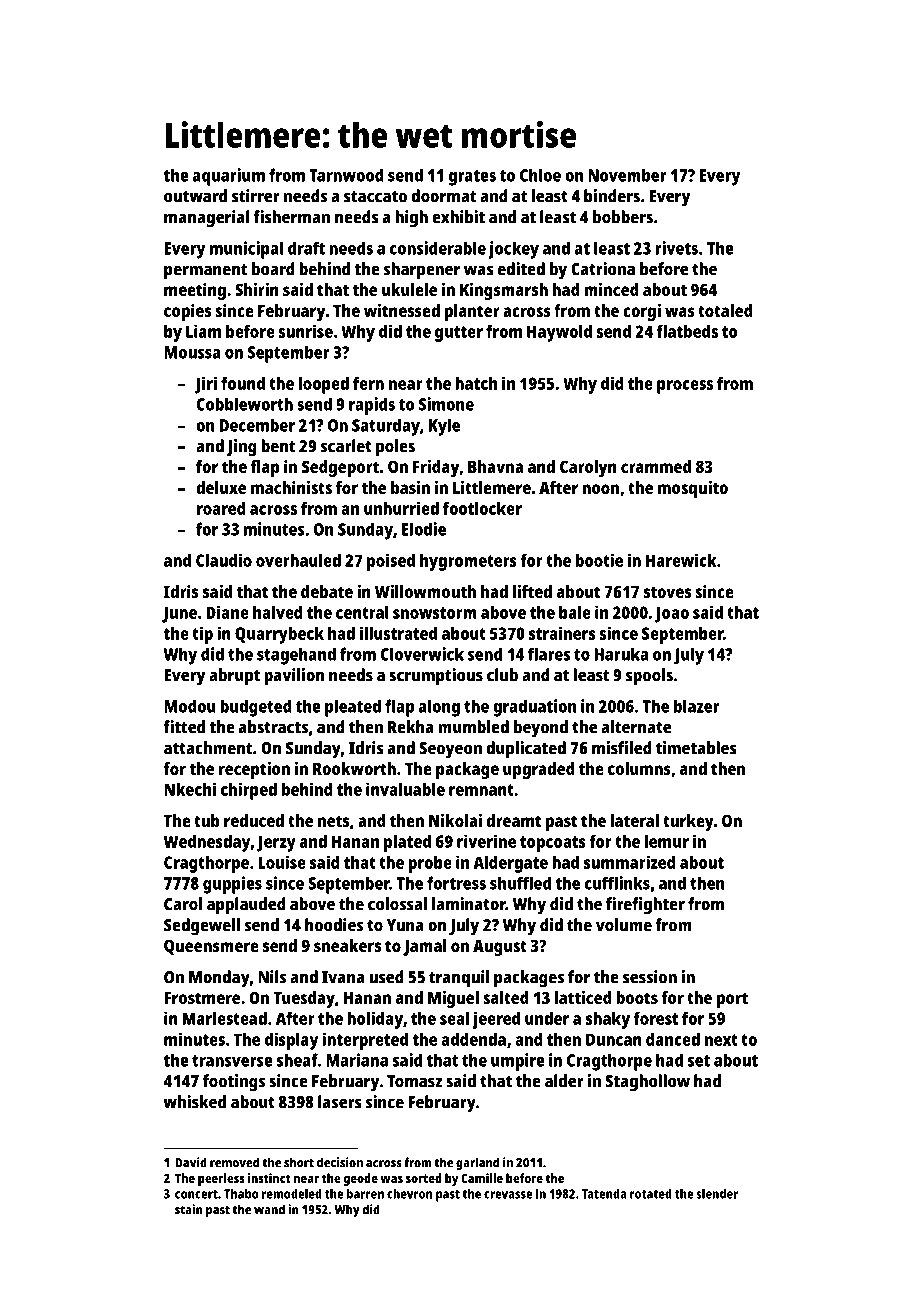 This document has width=924, height=1311. What do you see at coordinates (508, 1195) in the document?
I see `crevasse` at bounding box center [508, 1195].
